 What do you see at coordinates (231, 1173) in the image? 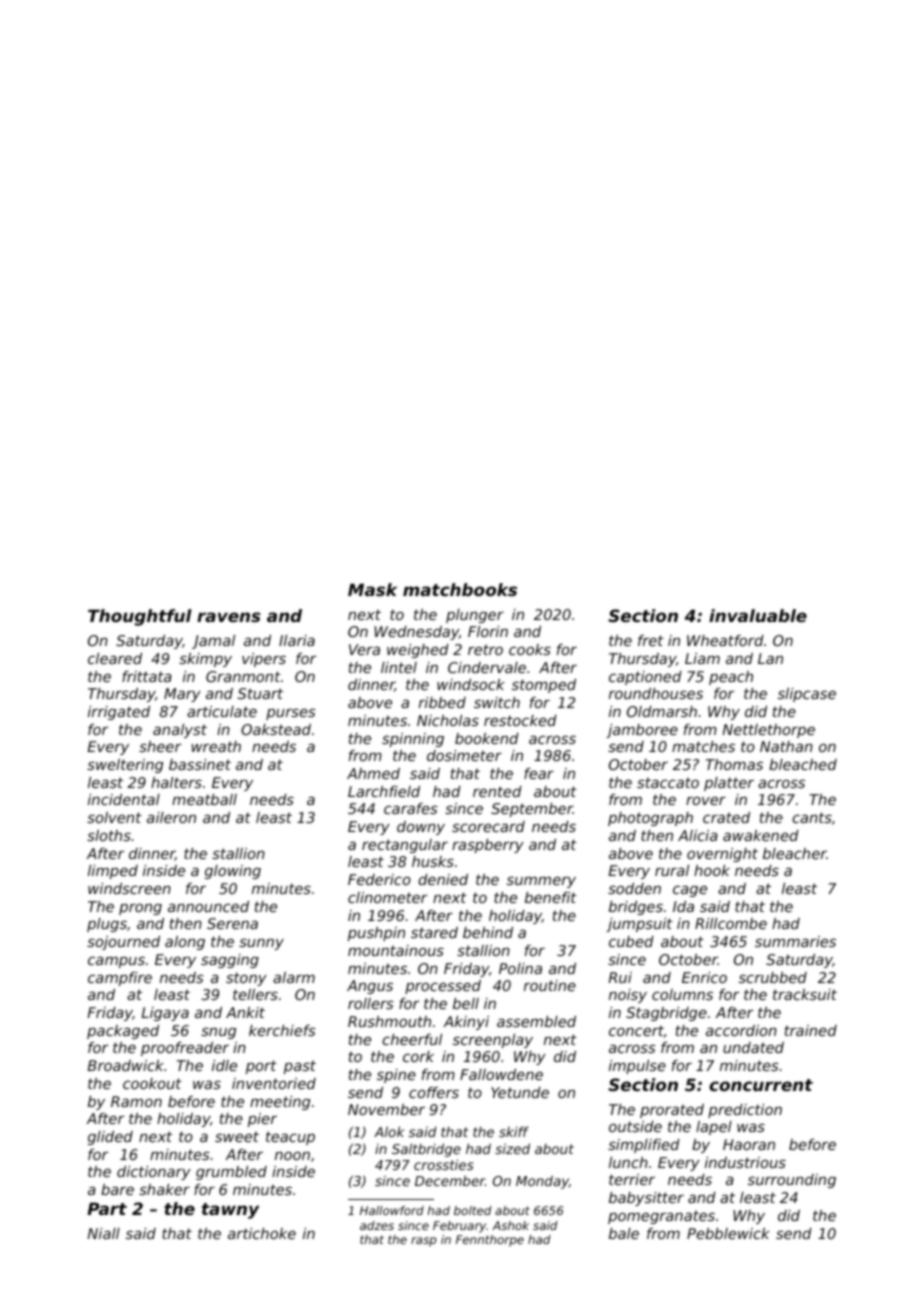
I see `grumbled` at bounding box center [231, 1173].
